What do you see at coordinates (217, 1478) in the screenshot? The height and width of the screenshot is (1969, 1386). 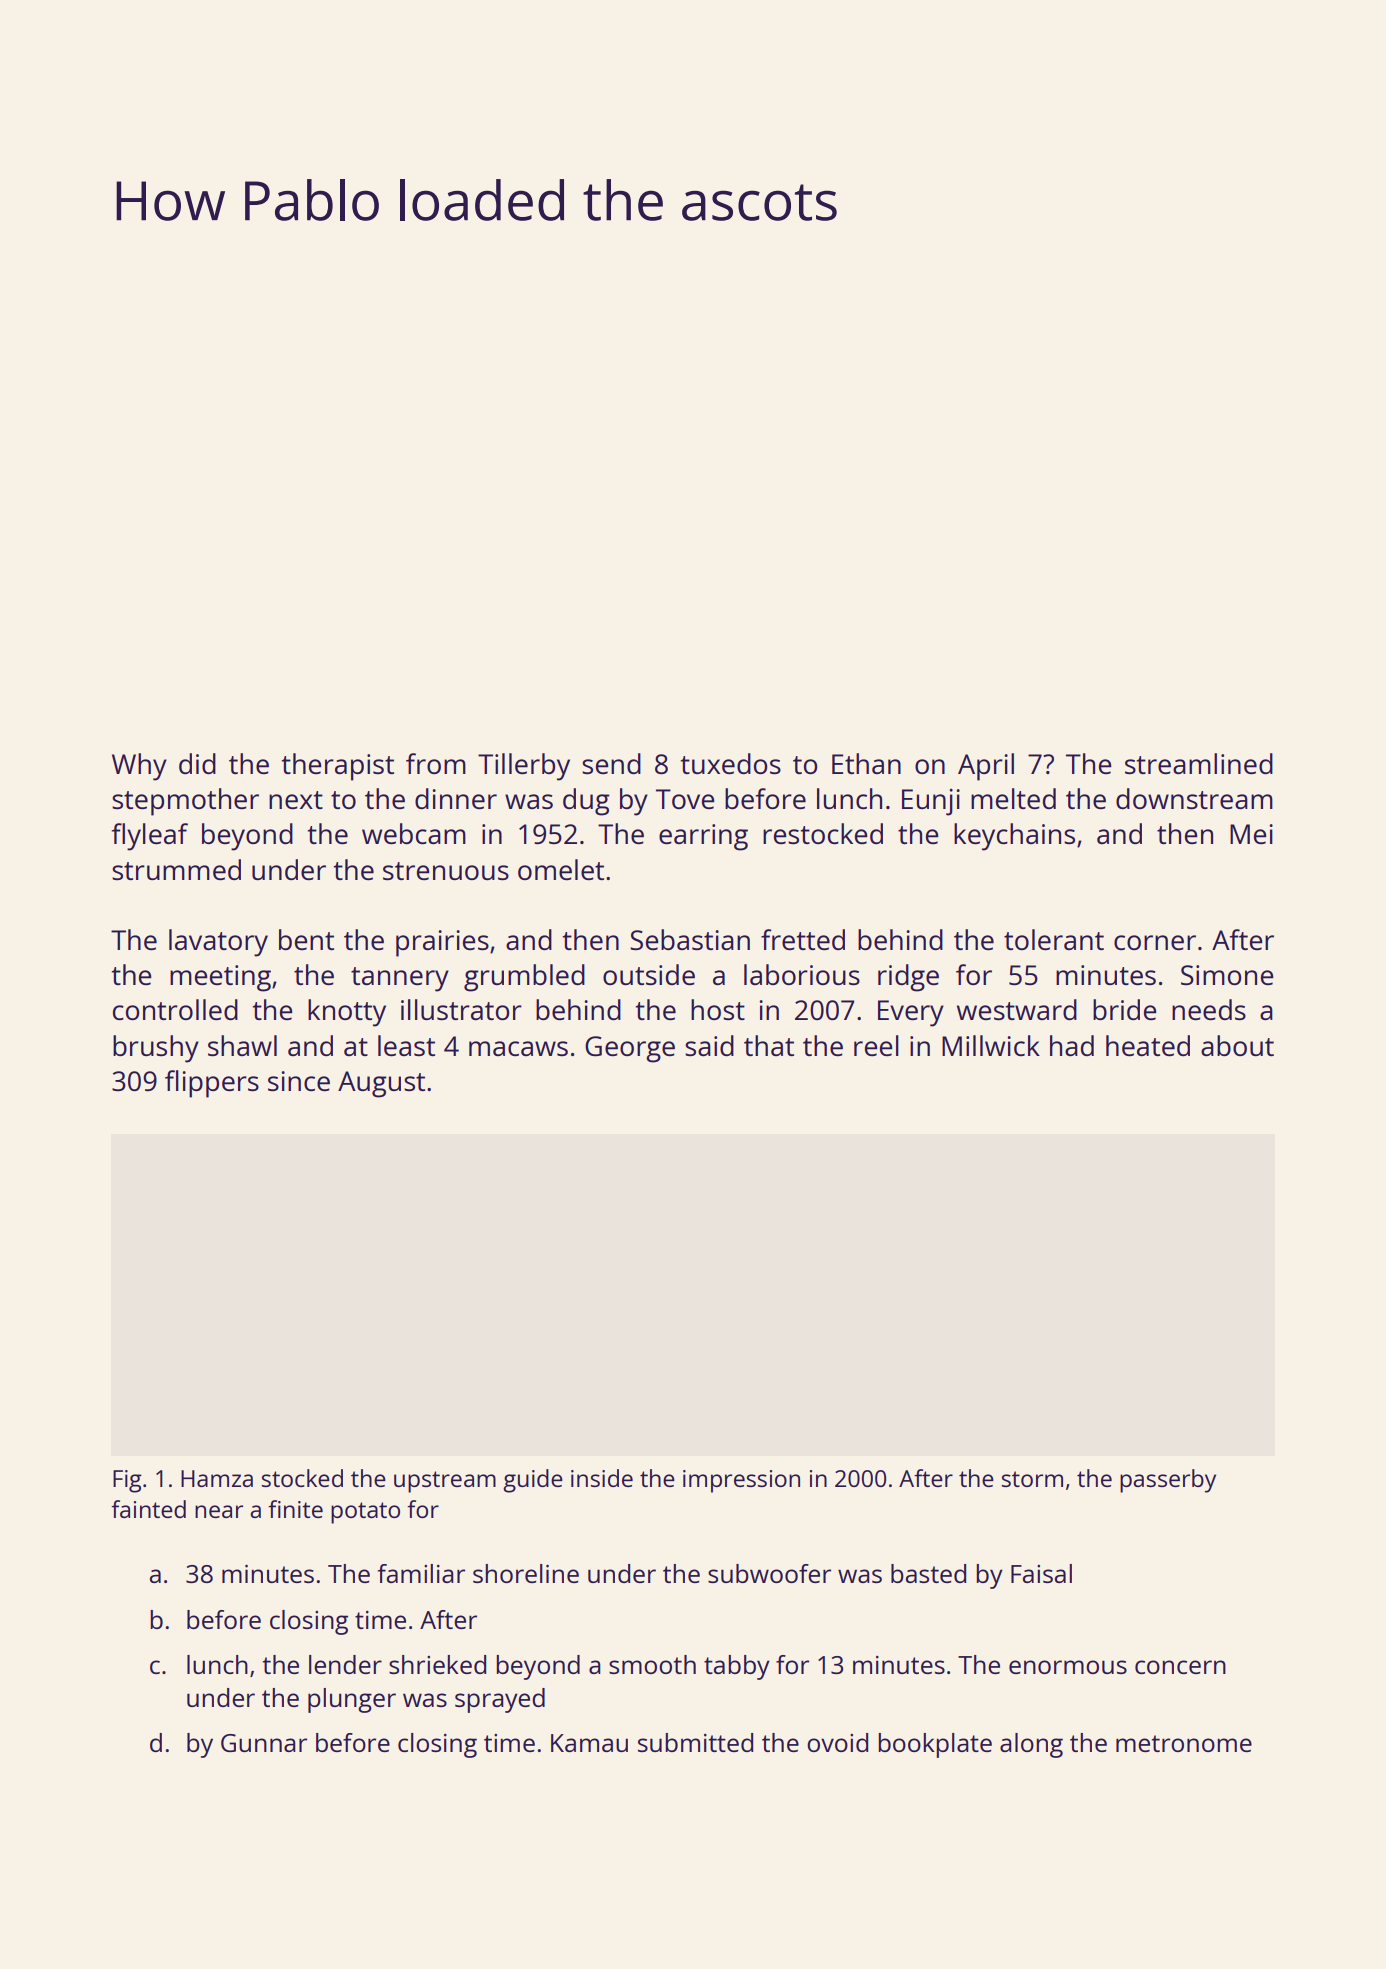 I see `Hamza` at bounding box center [217, 1478].
